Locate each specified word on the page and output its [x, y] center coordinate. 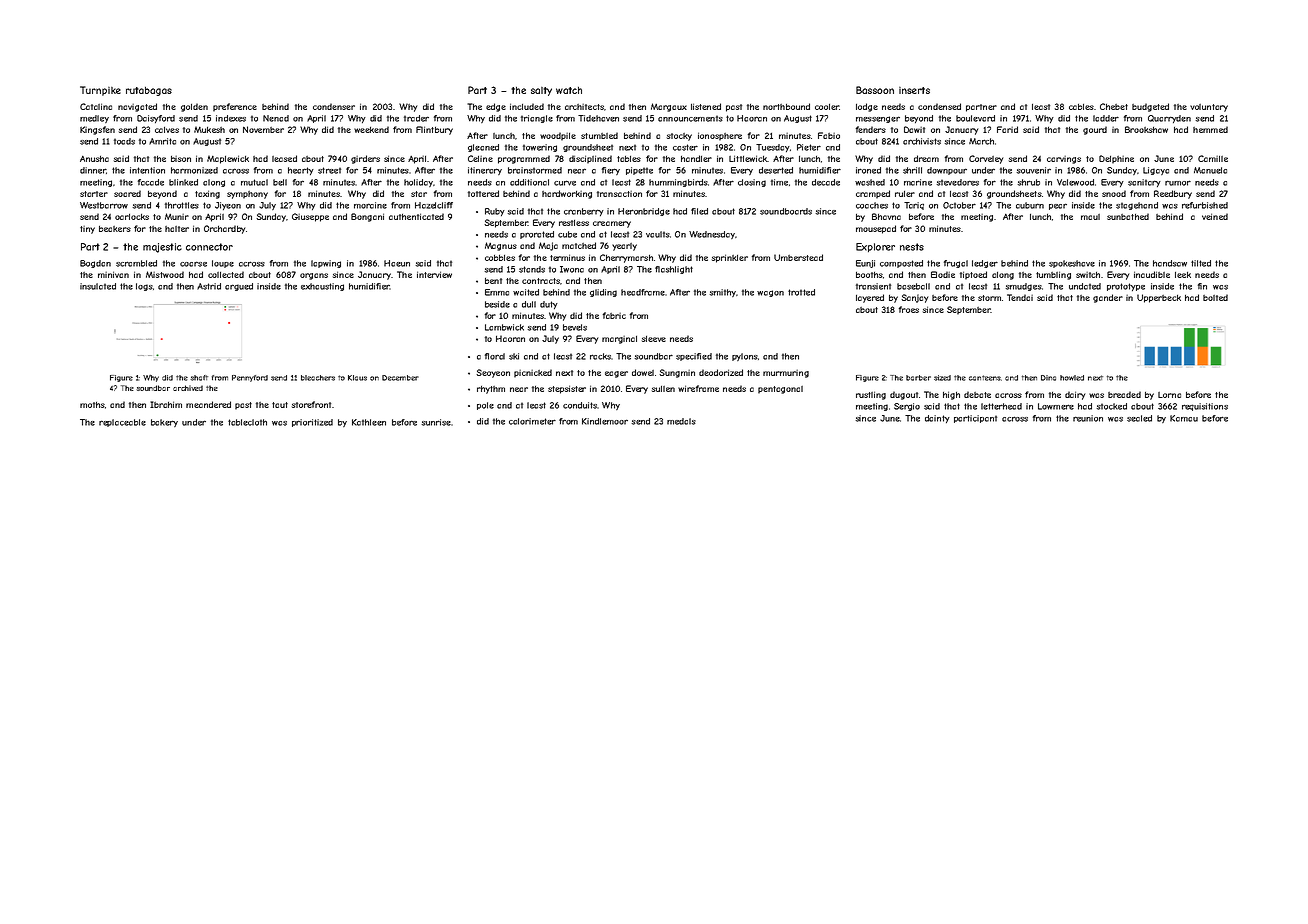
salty [541, 91]
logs [144, 287]
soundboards [786, 211]
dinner [93, 170]
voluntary [1209, 108]
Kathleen [369, 422]
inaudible [1152, 274]
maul [1090, 217]
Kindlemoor [605, 421]
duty [549, 305]
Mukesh [209, 129]
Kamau [1184, 418]
